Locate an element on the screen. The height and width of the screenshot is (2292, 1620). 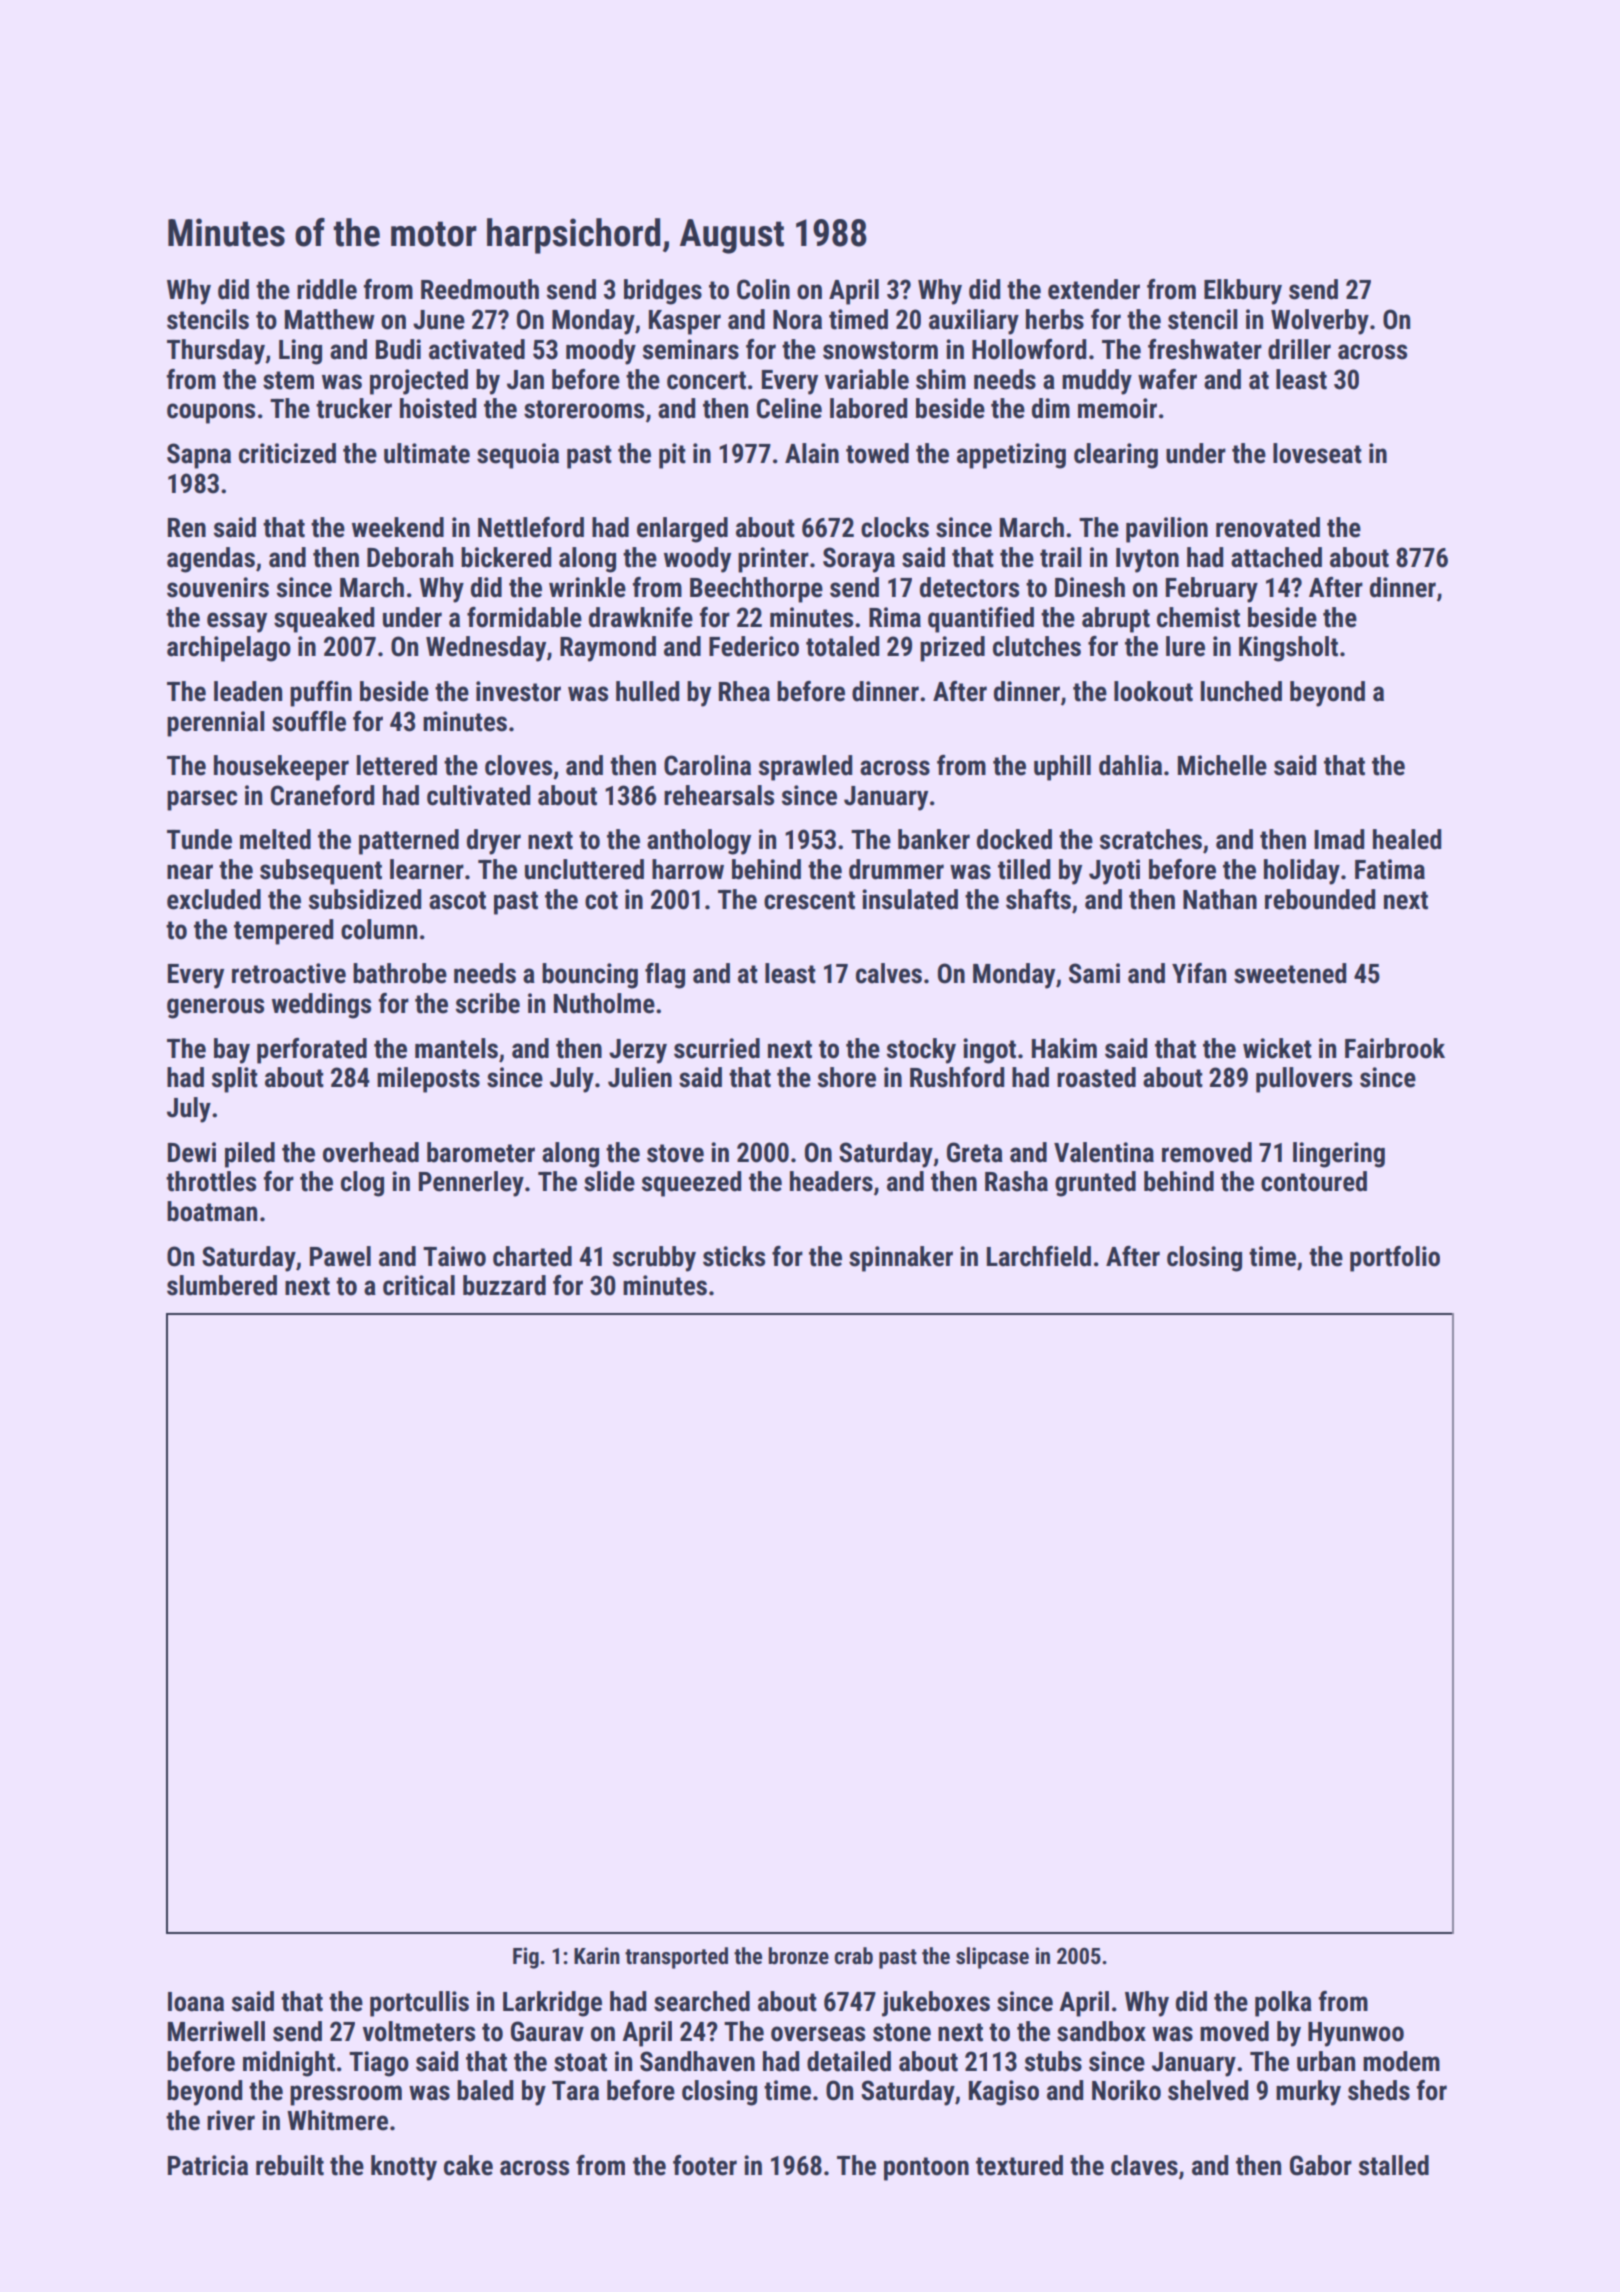
portfolio is located at coordinates (1395, 1259).
